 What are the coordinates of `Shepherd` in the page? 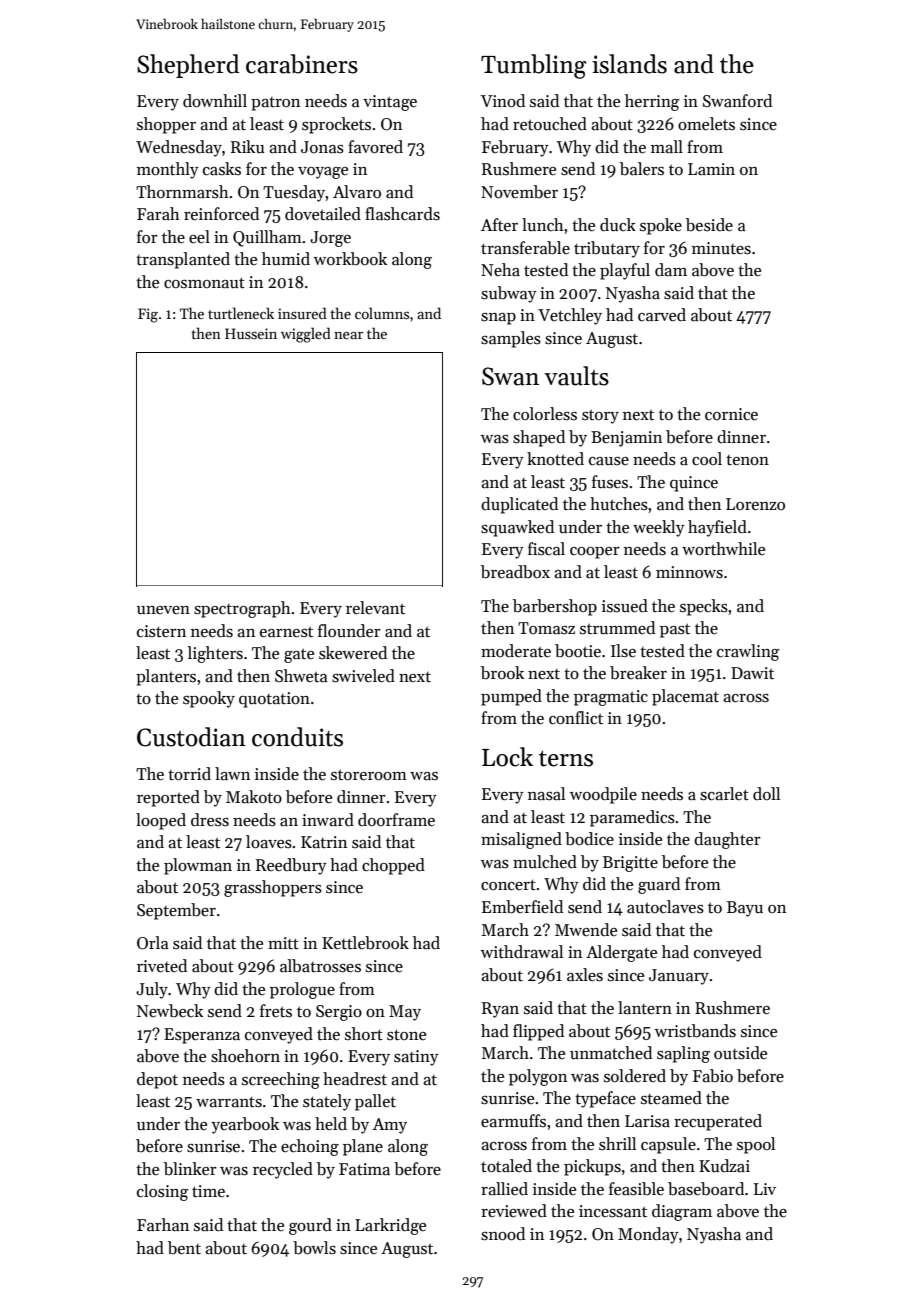 It's located at (188, 66).
